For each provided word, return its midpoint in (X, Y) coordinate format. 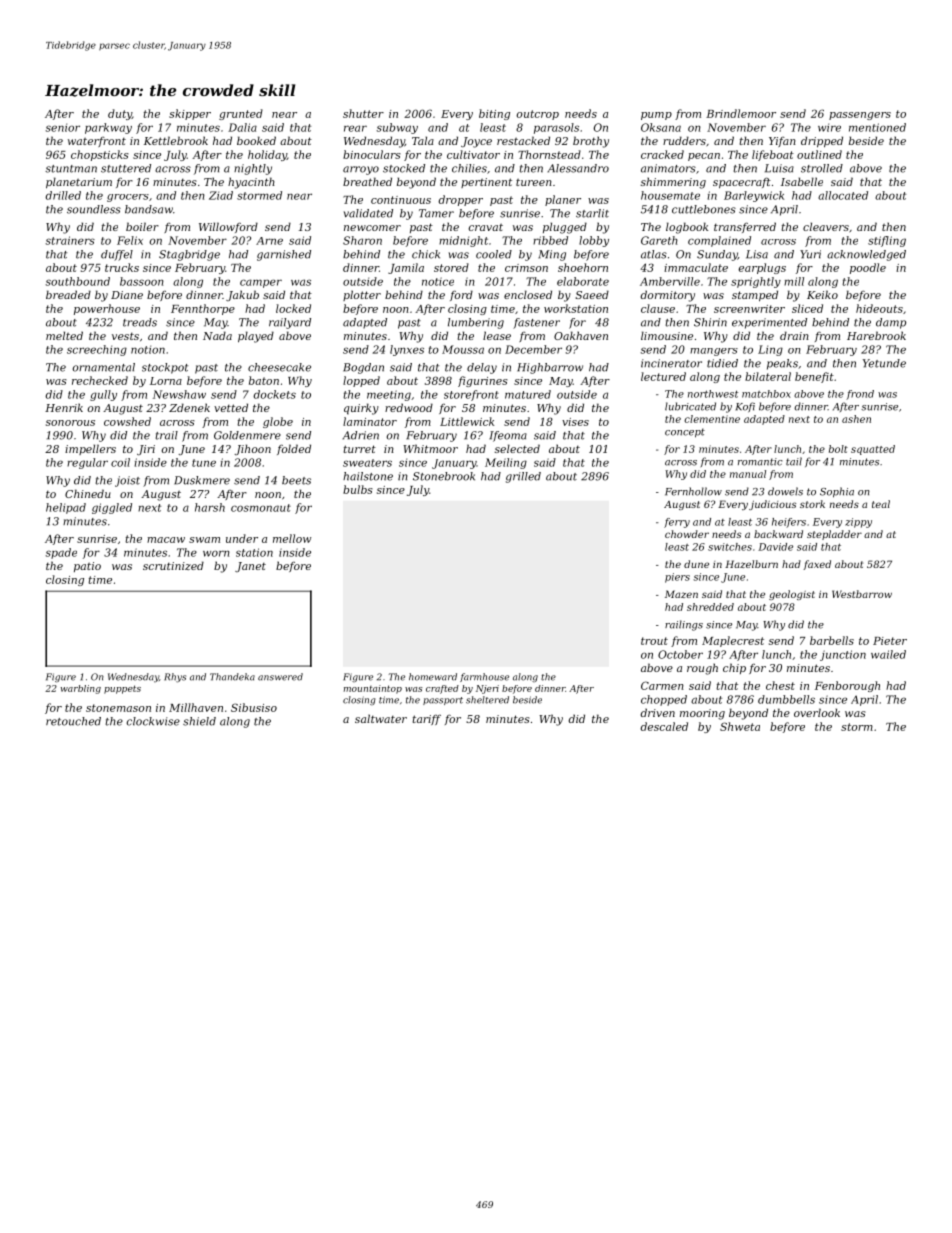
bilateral (768, 376)
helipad (66, 508)
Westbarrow (862, 594)
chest (780, 685)
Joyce (476, 142)
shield (199, 721)
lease (497, 335)
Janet (250, 567)
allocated (843, 195)
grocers (128, 198)
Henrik (64, 407)
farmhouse (484, 677)
